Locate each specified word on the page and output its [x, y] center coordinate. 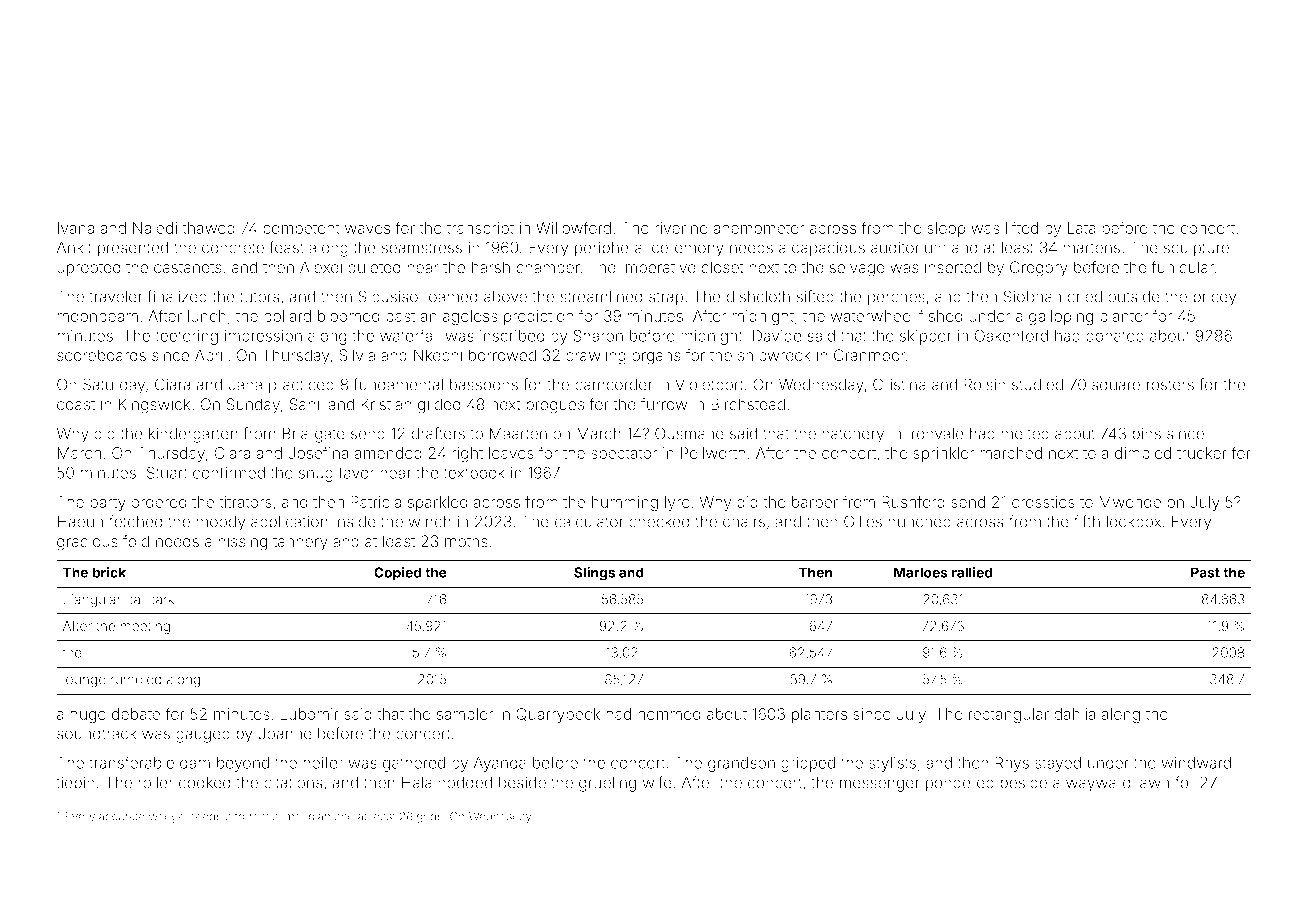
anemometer [758, 228]
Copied [397, 574]
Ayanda [500, 764]
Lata [1082, 228]
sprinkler [943, 454]
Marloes [921, 572]
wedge [167, 817]
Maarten [518, 433]
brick [109, 572]
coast [76, 405]
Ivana [76, 228]
